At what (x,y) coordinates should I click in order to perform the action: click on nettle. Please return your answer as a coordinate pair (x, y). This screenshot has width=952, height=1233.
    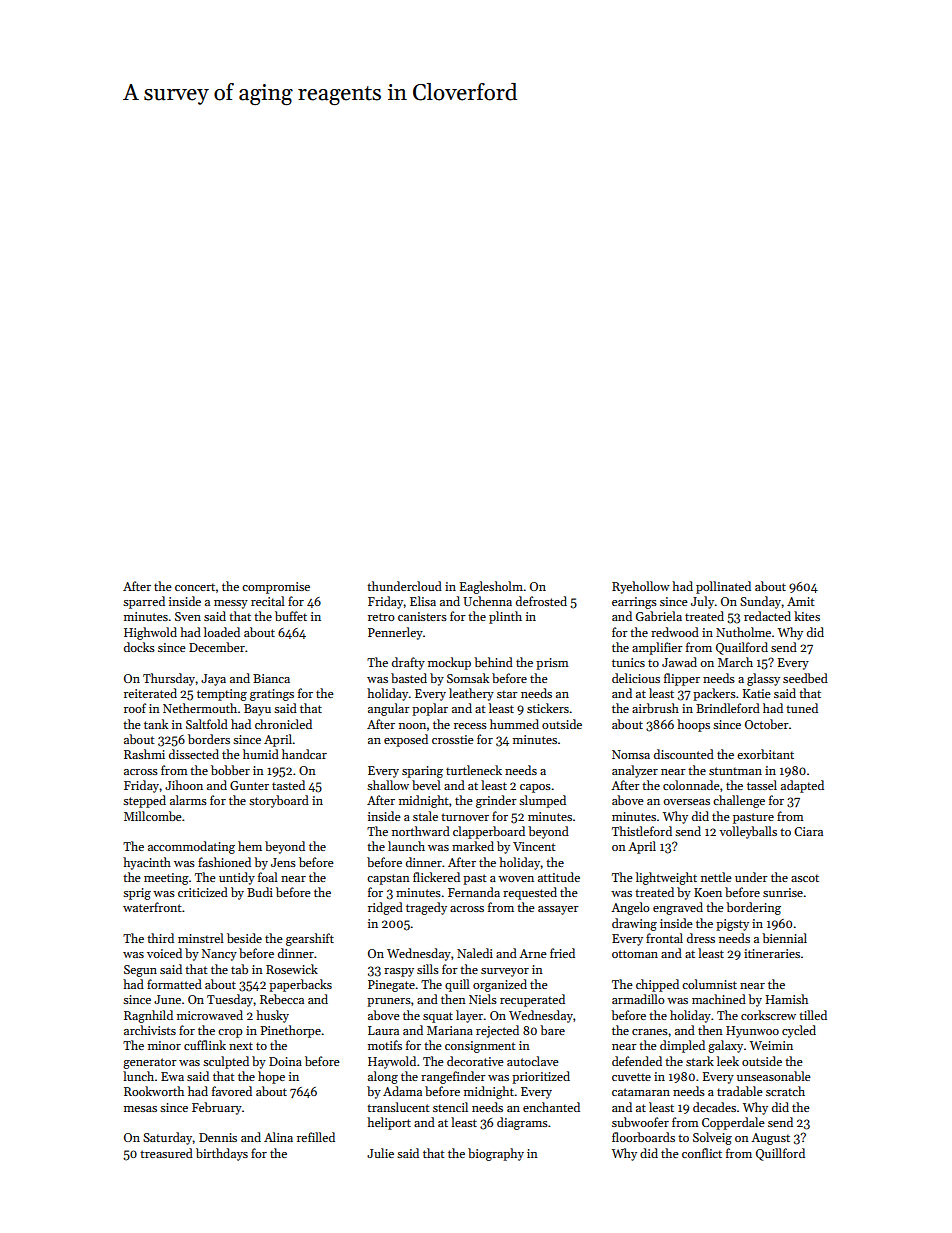
    Looking at the image, I should click on (716, 877).
